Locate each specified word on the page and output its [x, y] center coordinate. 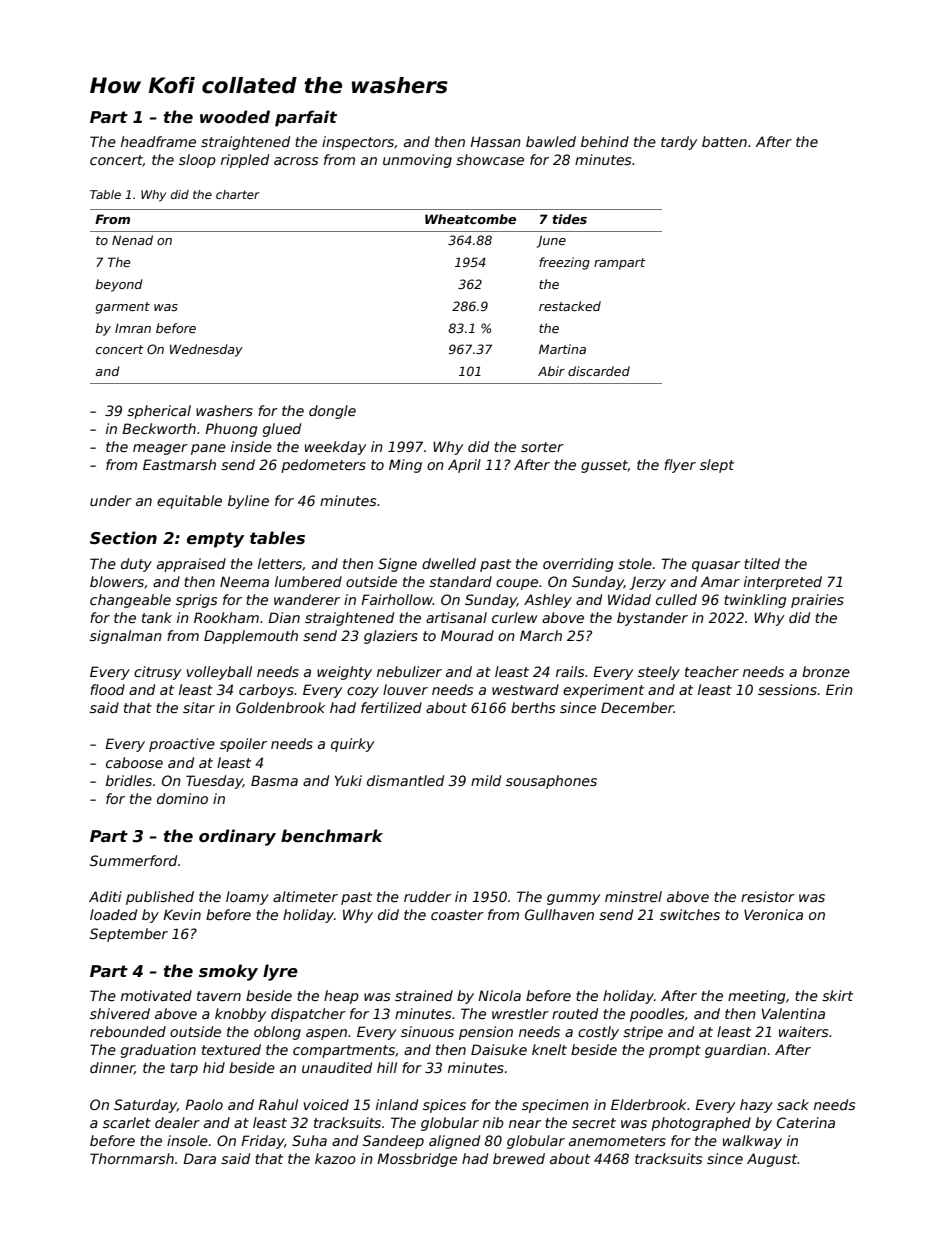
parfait [306, 118]
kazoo [335, 1158]
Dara [199, 1158]
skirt [837, 995]
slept [717, 466]
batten [724, 141]
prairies [817, 601]
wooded [235, 117]
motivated [156, 995]
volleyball [219, 673]
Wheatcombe [470, 219]
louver [405, 689]
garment [123, 308]
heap [341, 997]
